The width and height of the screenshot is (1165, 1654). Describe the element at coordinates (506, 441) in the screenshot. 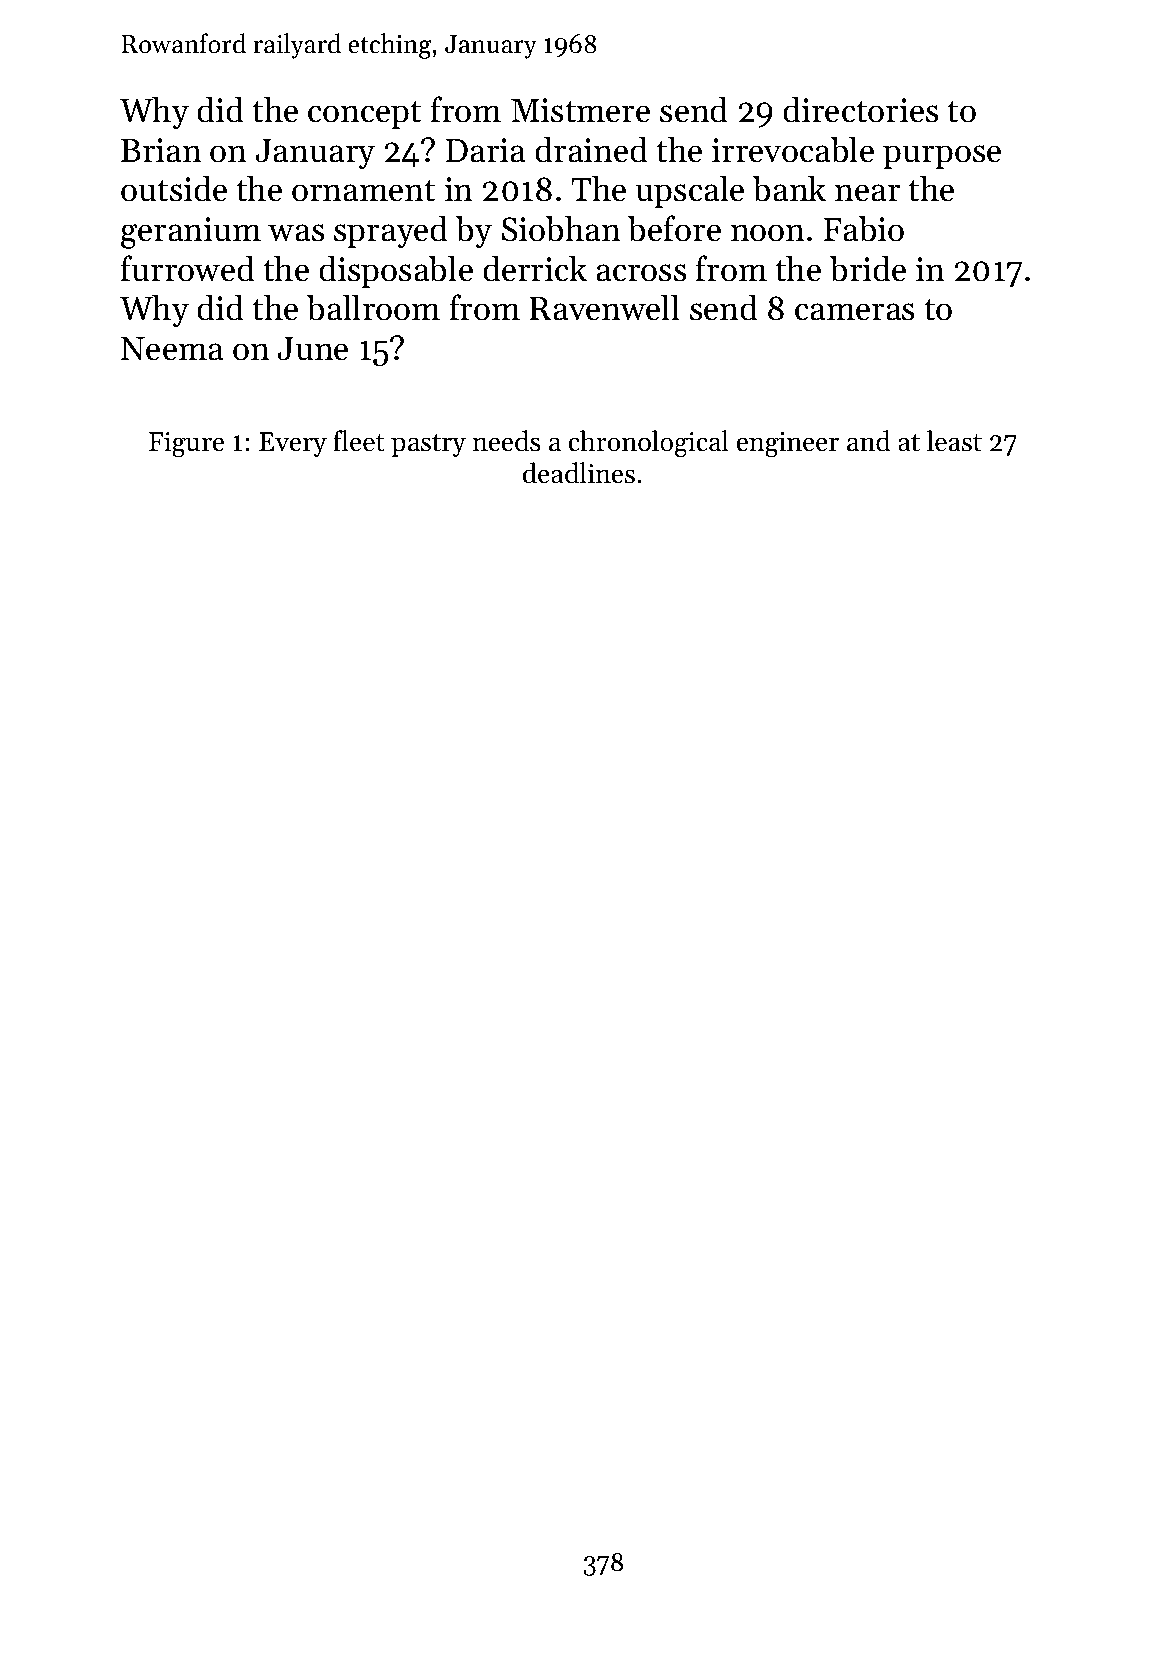

I see `needs` at that location.
